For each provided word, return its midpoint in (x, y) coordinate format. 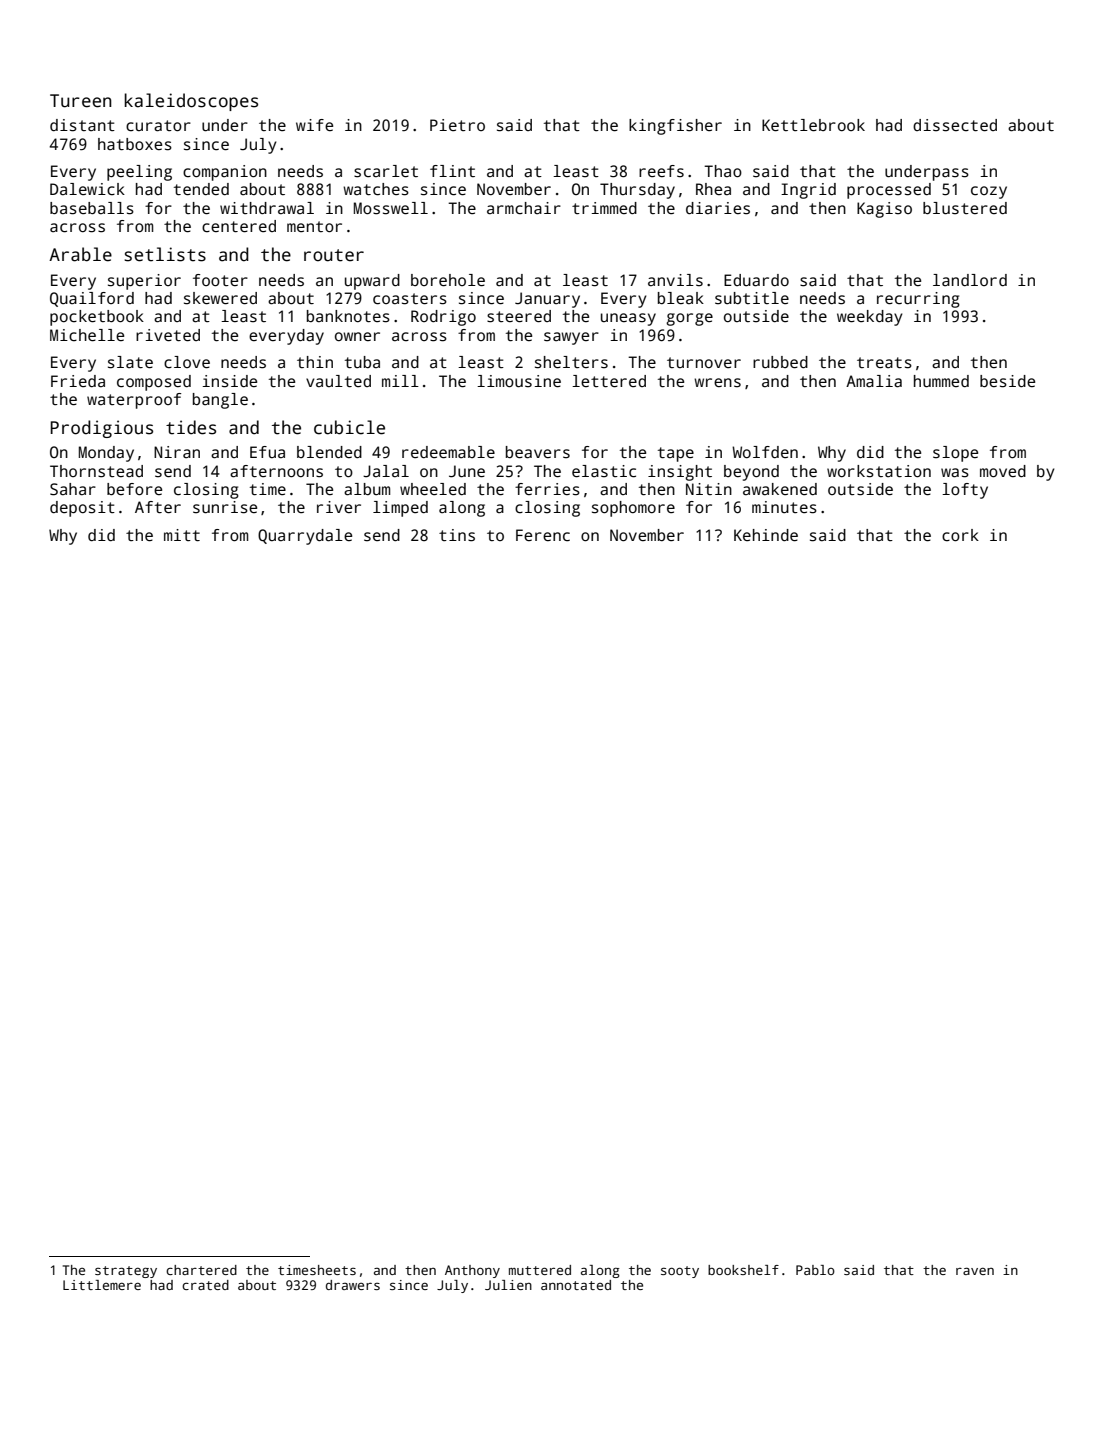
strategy (126, 1272)
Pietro (457, 125)
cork (960, 535)
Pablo (815, 1270)
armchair (524, 208)
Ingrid (808, 191)
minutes (784, 507)
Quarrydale (305, 537)
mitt (182, 535)
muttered (540, 1270)
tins (457, 535)
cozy (989, 192)
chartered (201, 1270)
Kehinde (766, 535)
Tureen (81, 101)
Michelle (87, 335)
